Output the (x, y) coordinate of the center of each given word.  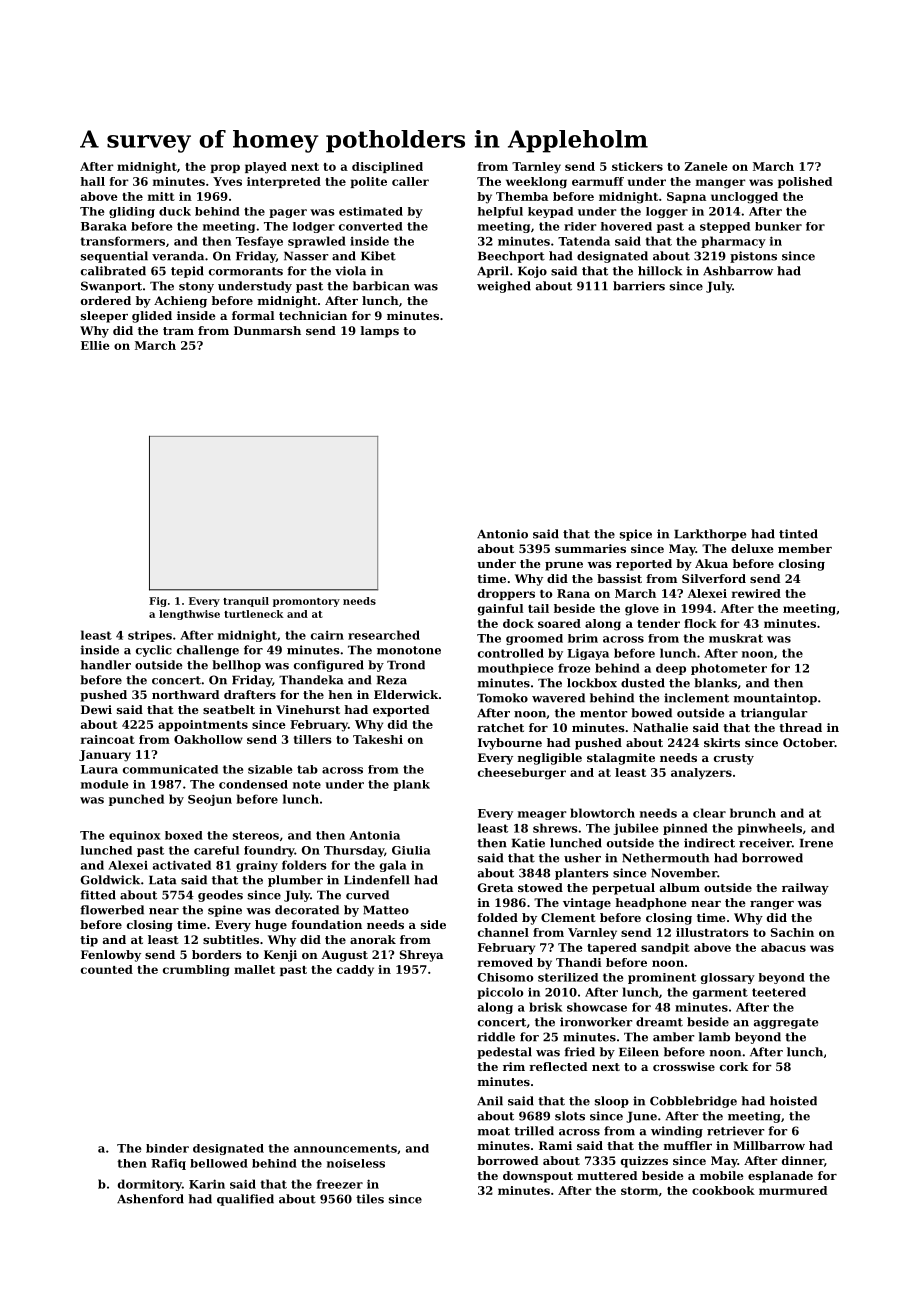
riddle (496, 1037)
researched (384, 635)
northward (185, 694)
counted (107, 969)
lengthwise (189, 615)
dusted (643, 683)
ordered (106, 300)
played (266, 168)
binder (167, 1148)
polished (805, 182)
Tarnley (536, 168)
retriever (735, 1131)
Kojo (532, 272)
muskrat (736, 638)
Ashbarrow (738, 271)
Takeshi (378, 739)
